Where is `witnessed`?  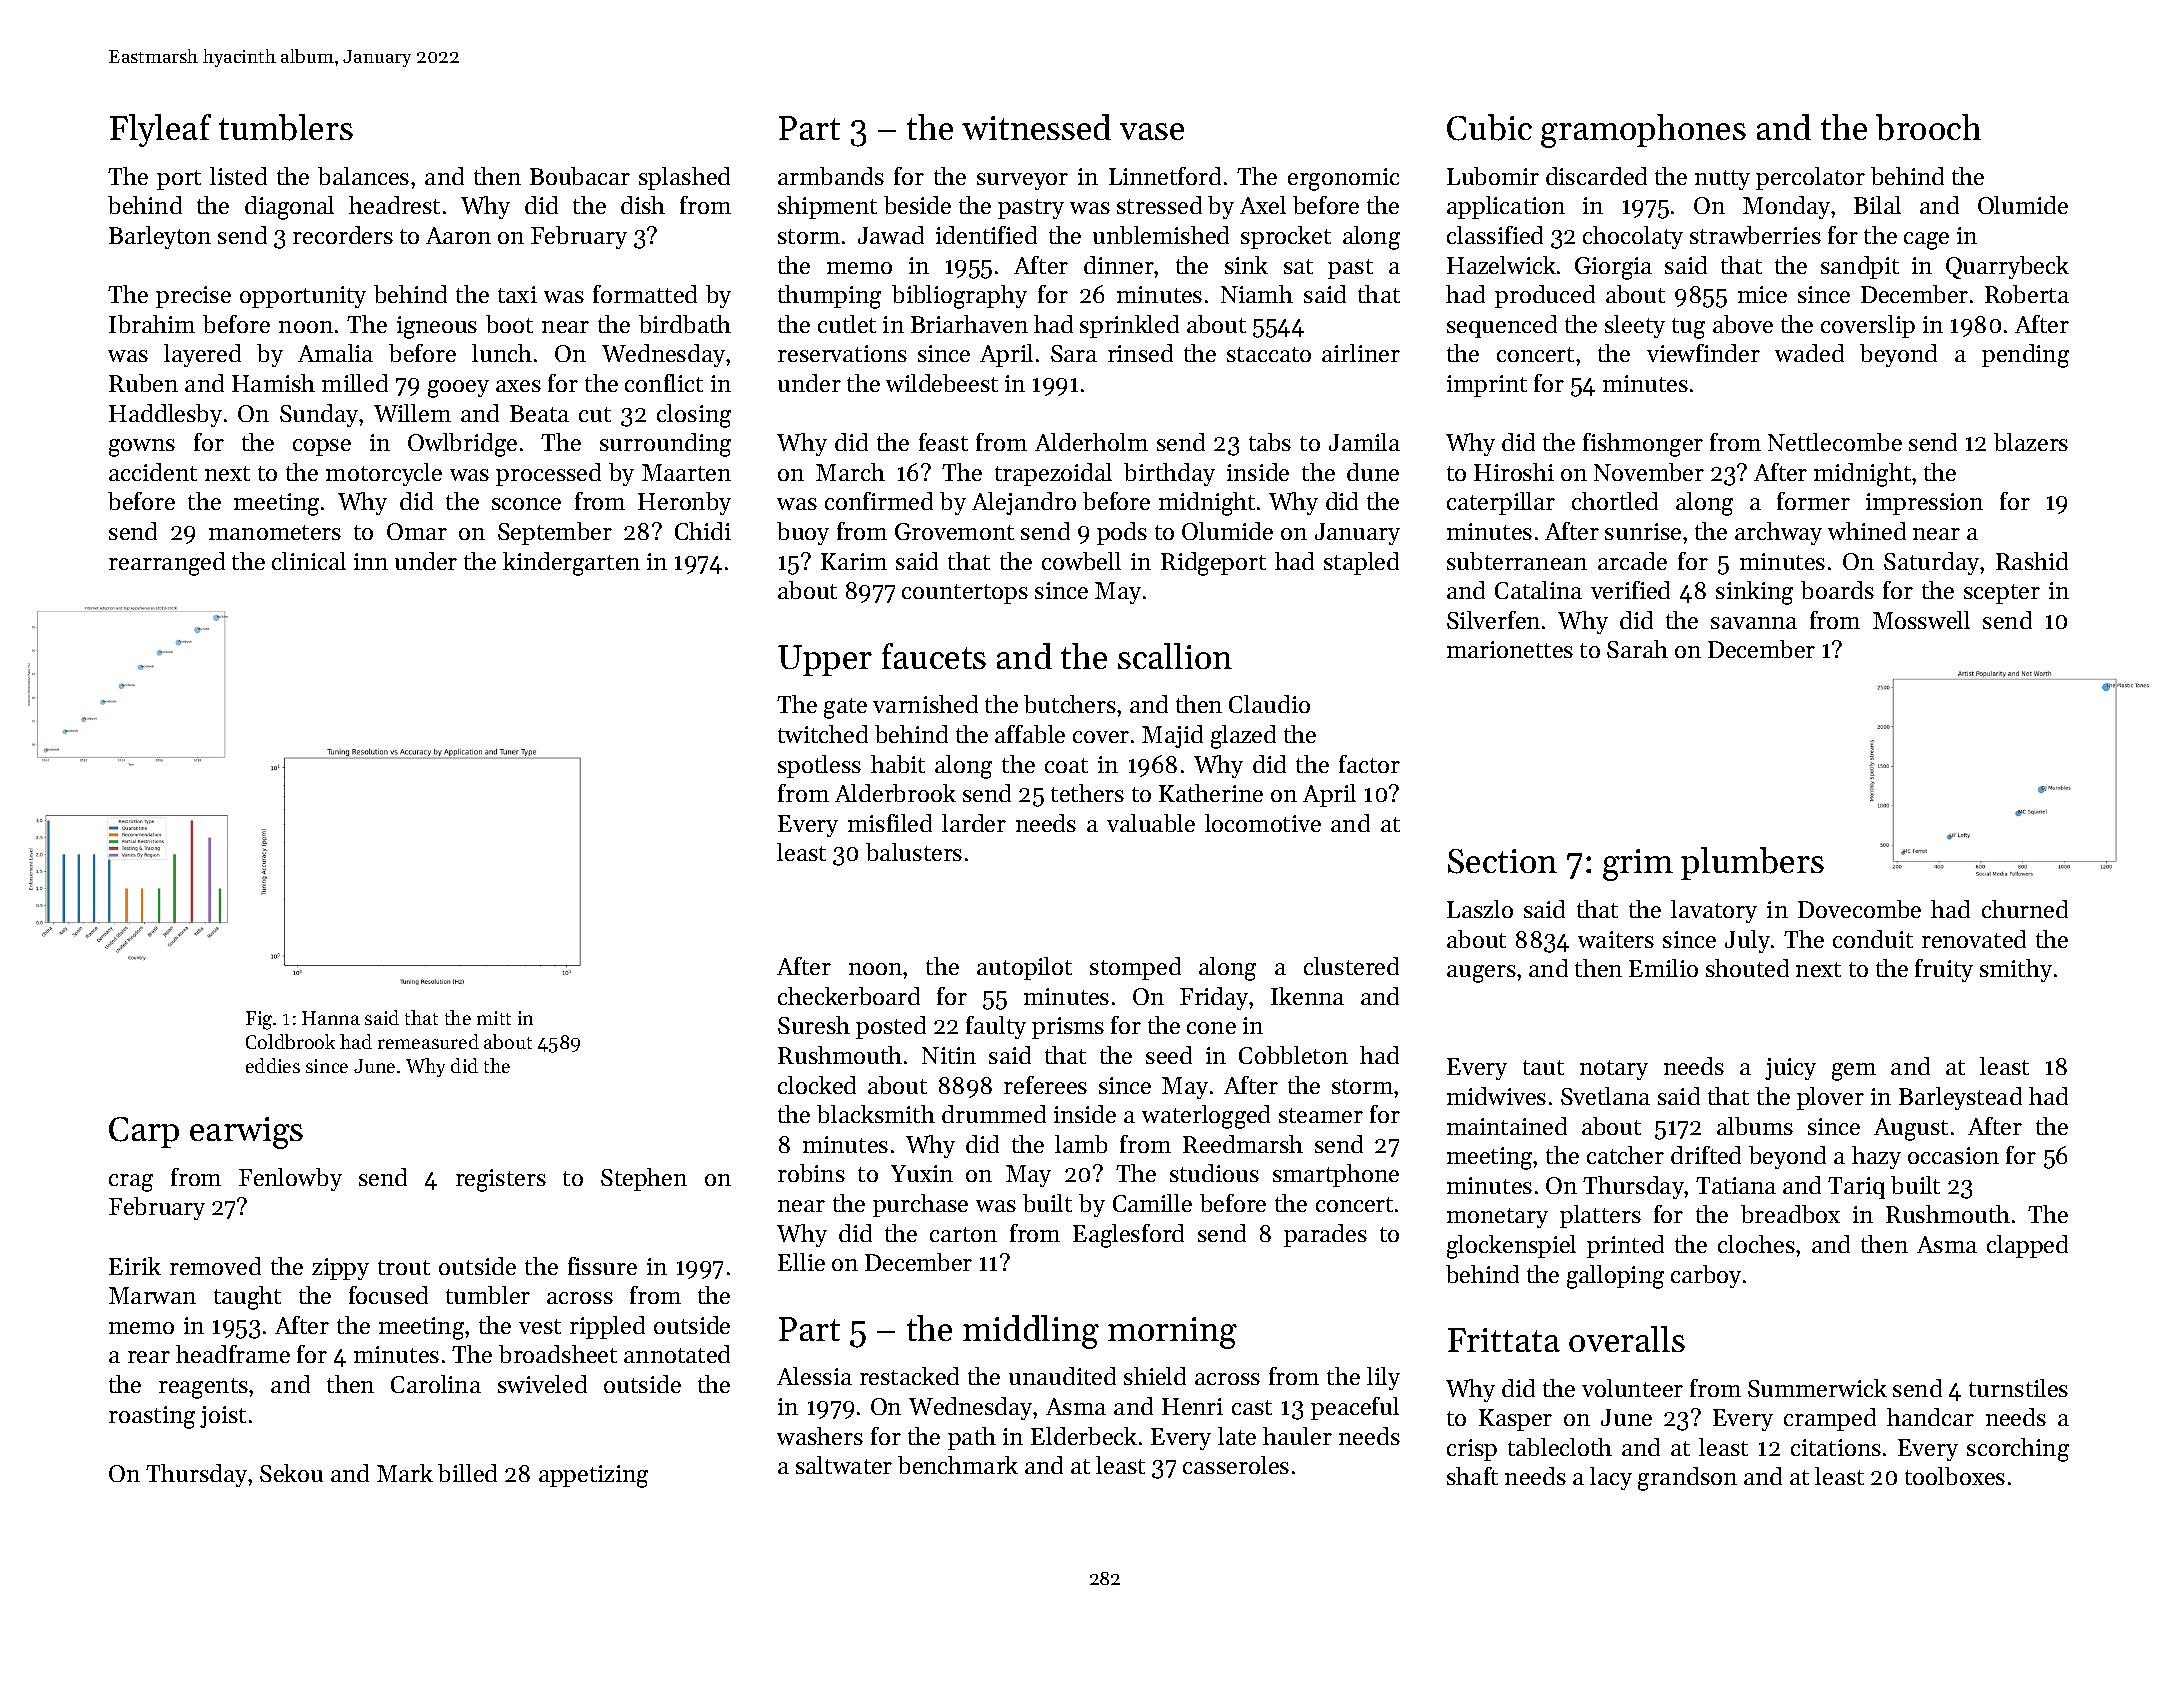 witnessed is located at coordinates (1036, 127).
